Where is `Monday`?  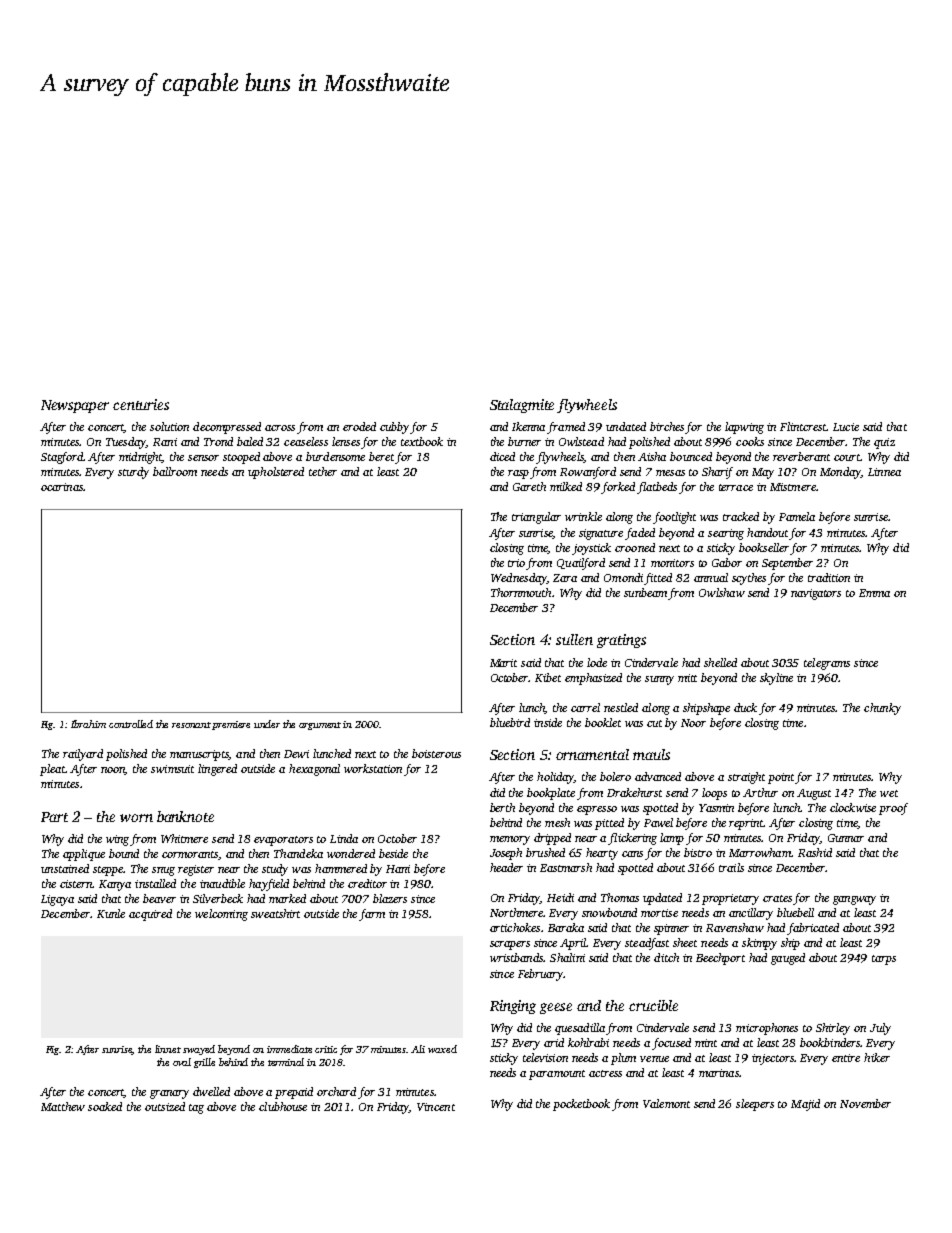
Monday is located at coordinates (840, 473).
